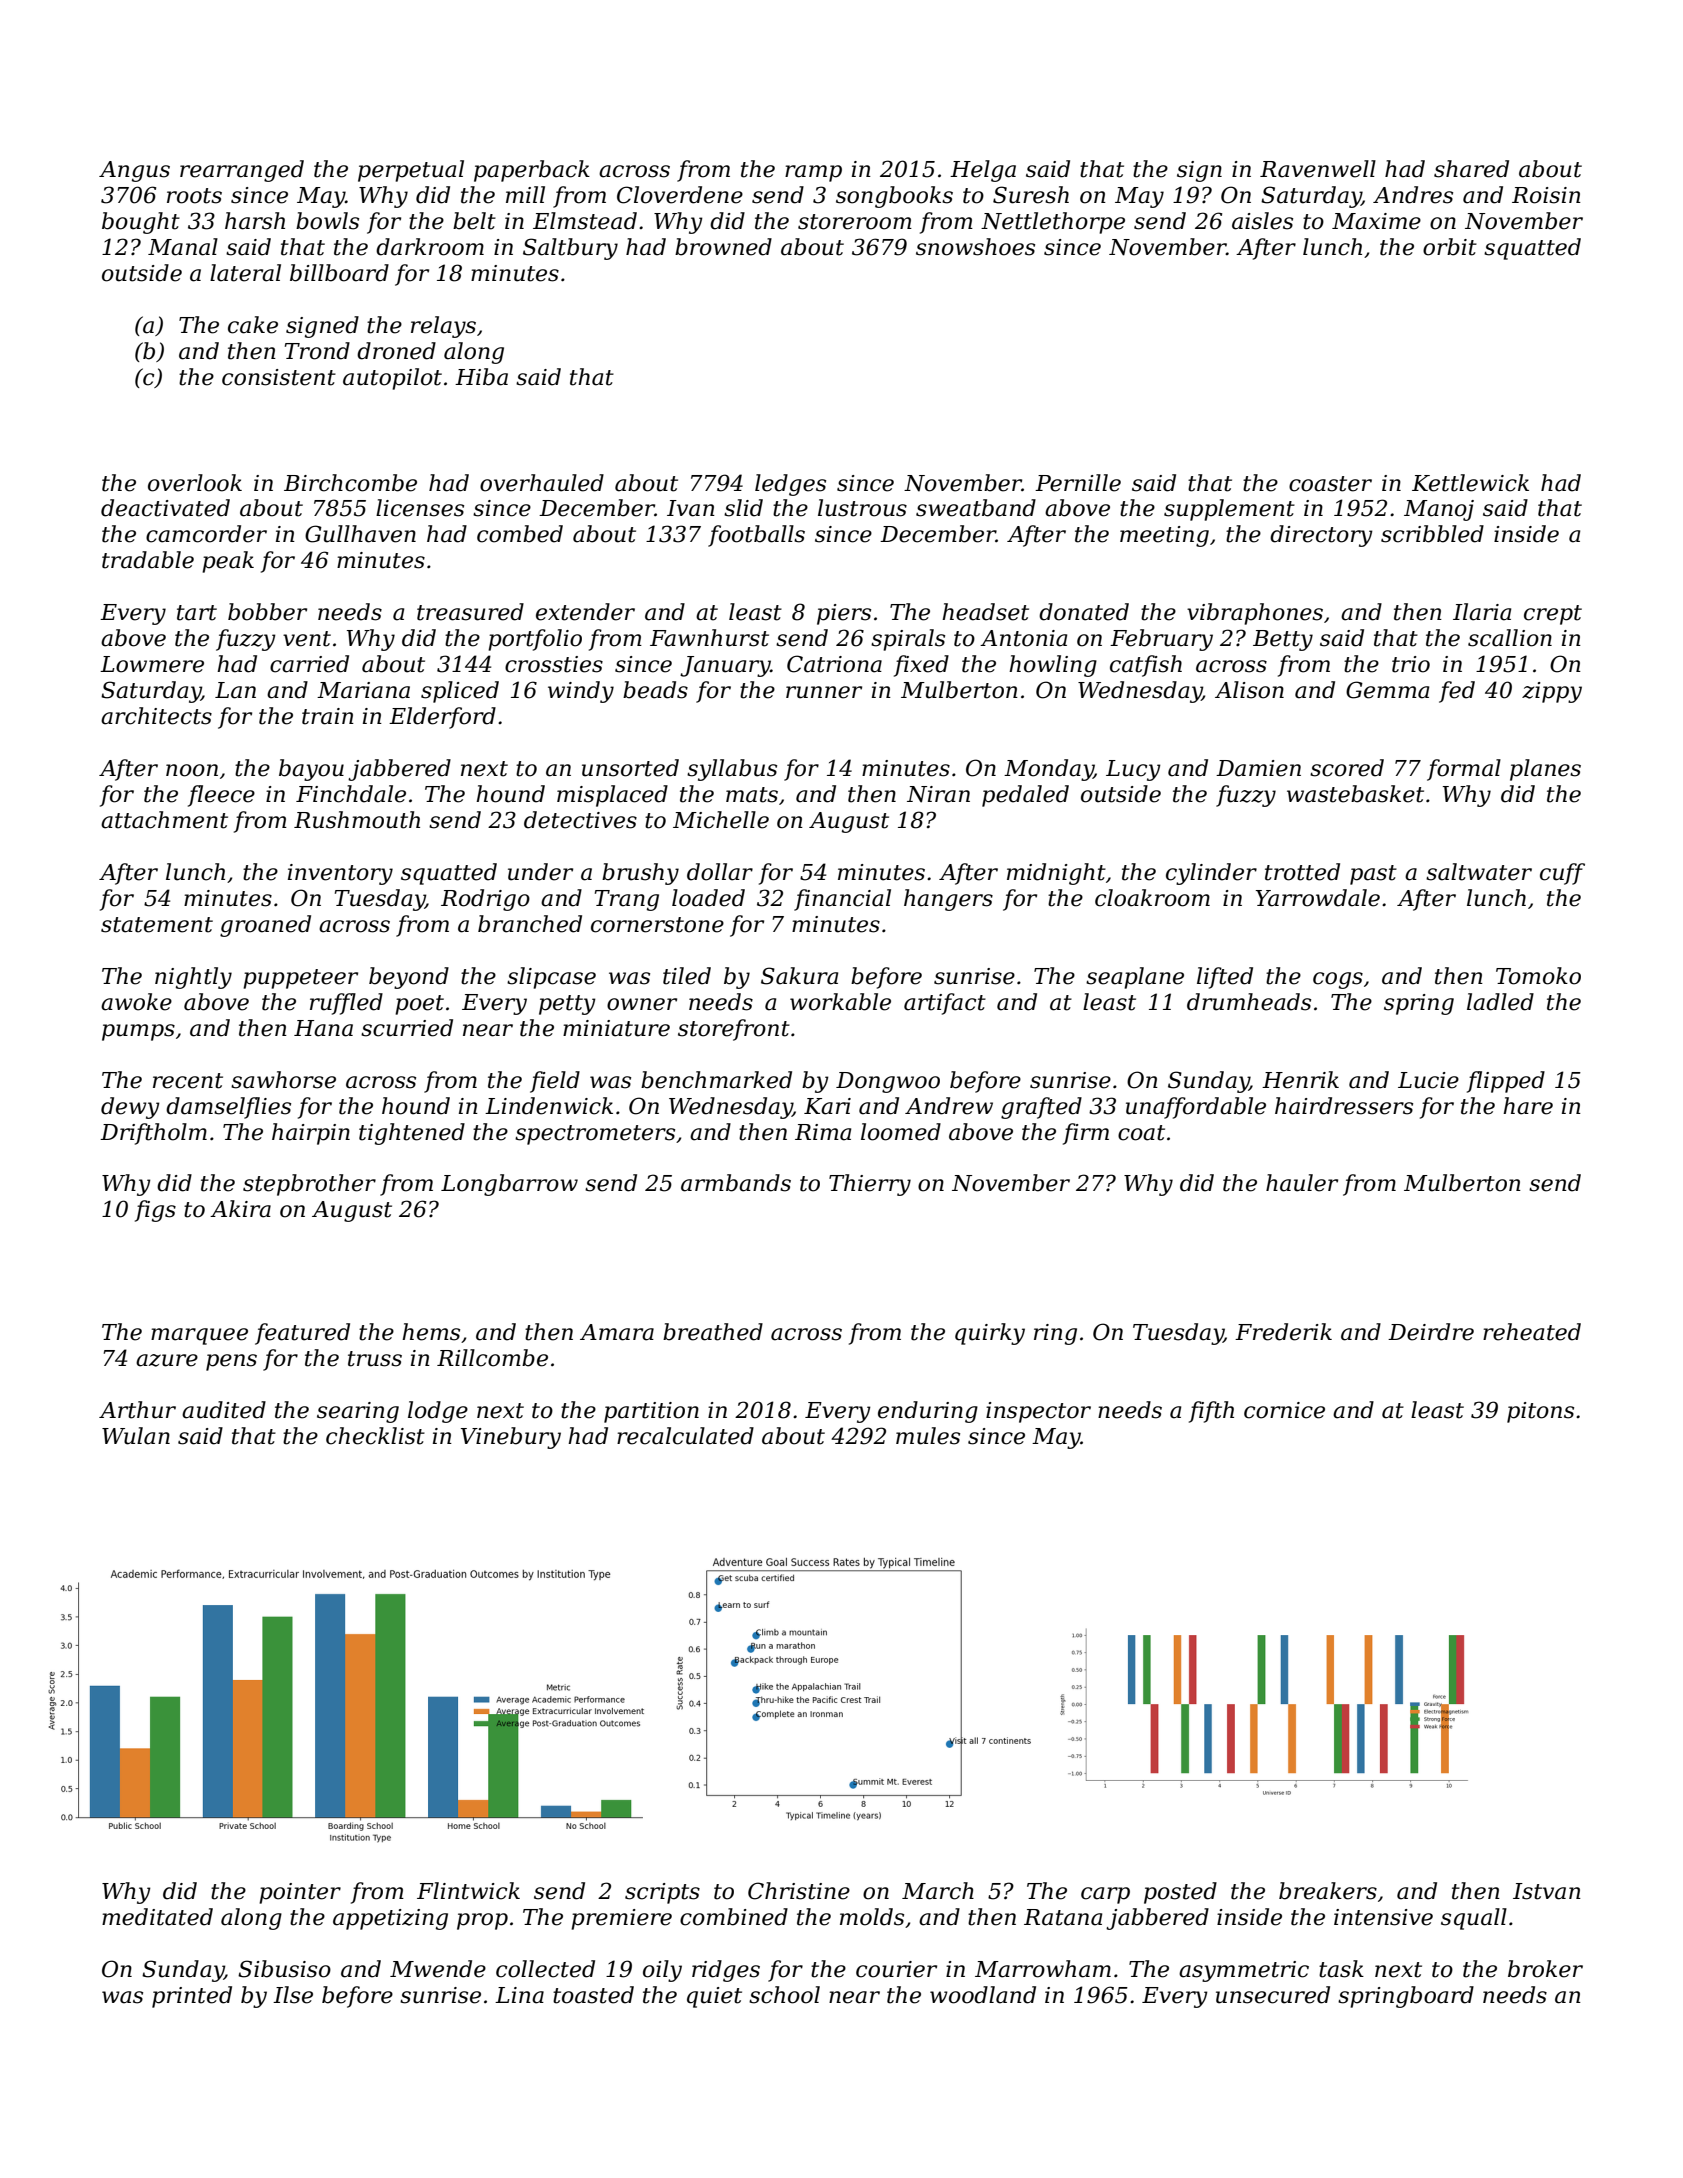  Describe the element at coordinates (655, 690) in the screenshot. I see `beads` at that location.
